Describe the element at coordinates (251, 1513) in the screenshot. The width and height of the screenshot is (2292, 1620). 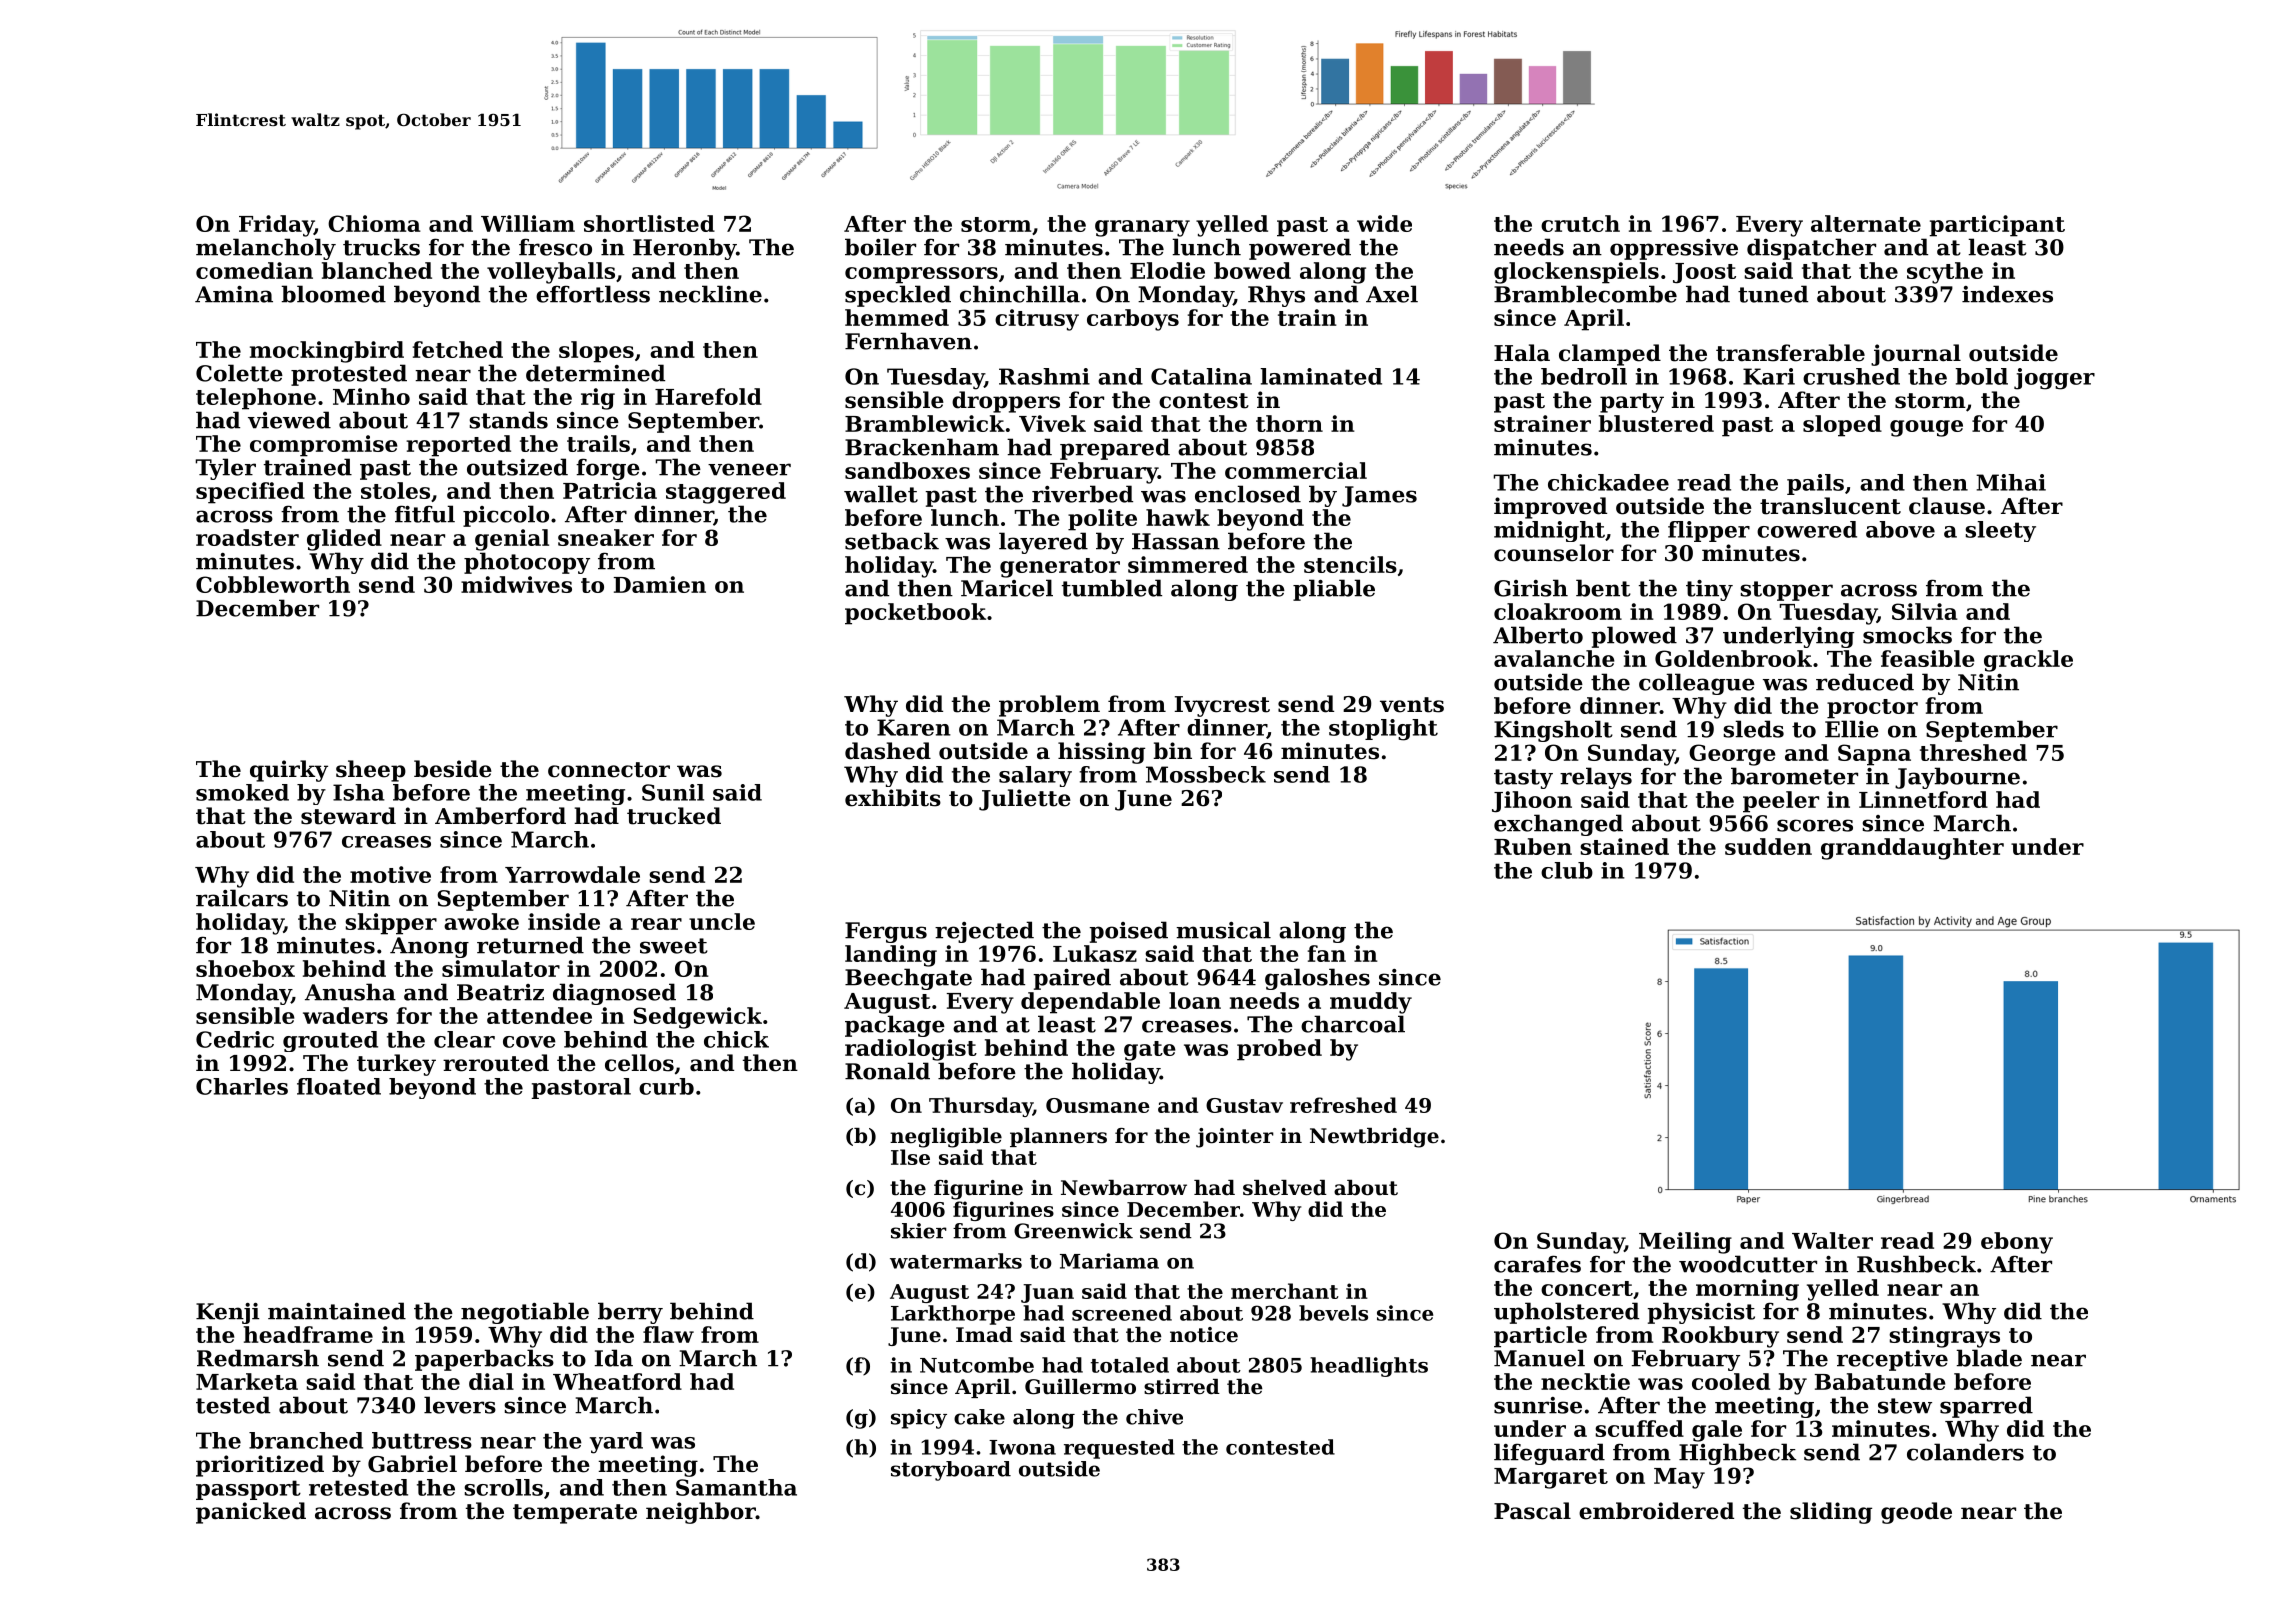
I see `panicked` at that location.
